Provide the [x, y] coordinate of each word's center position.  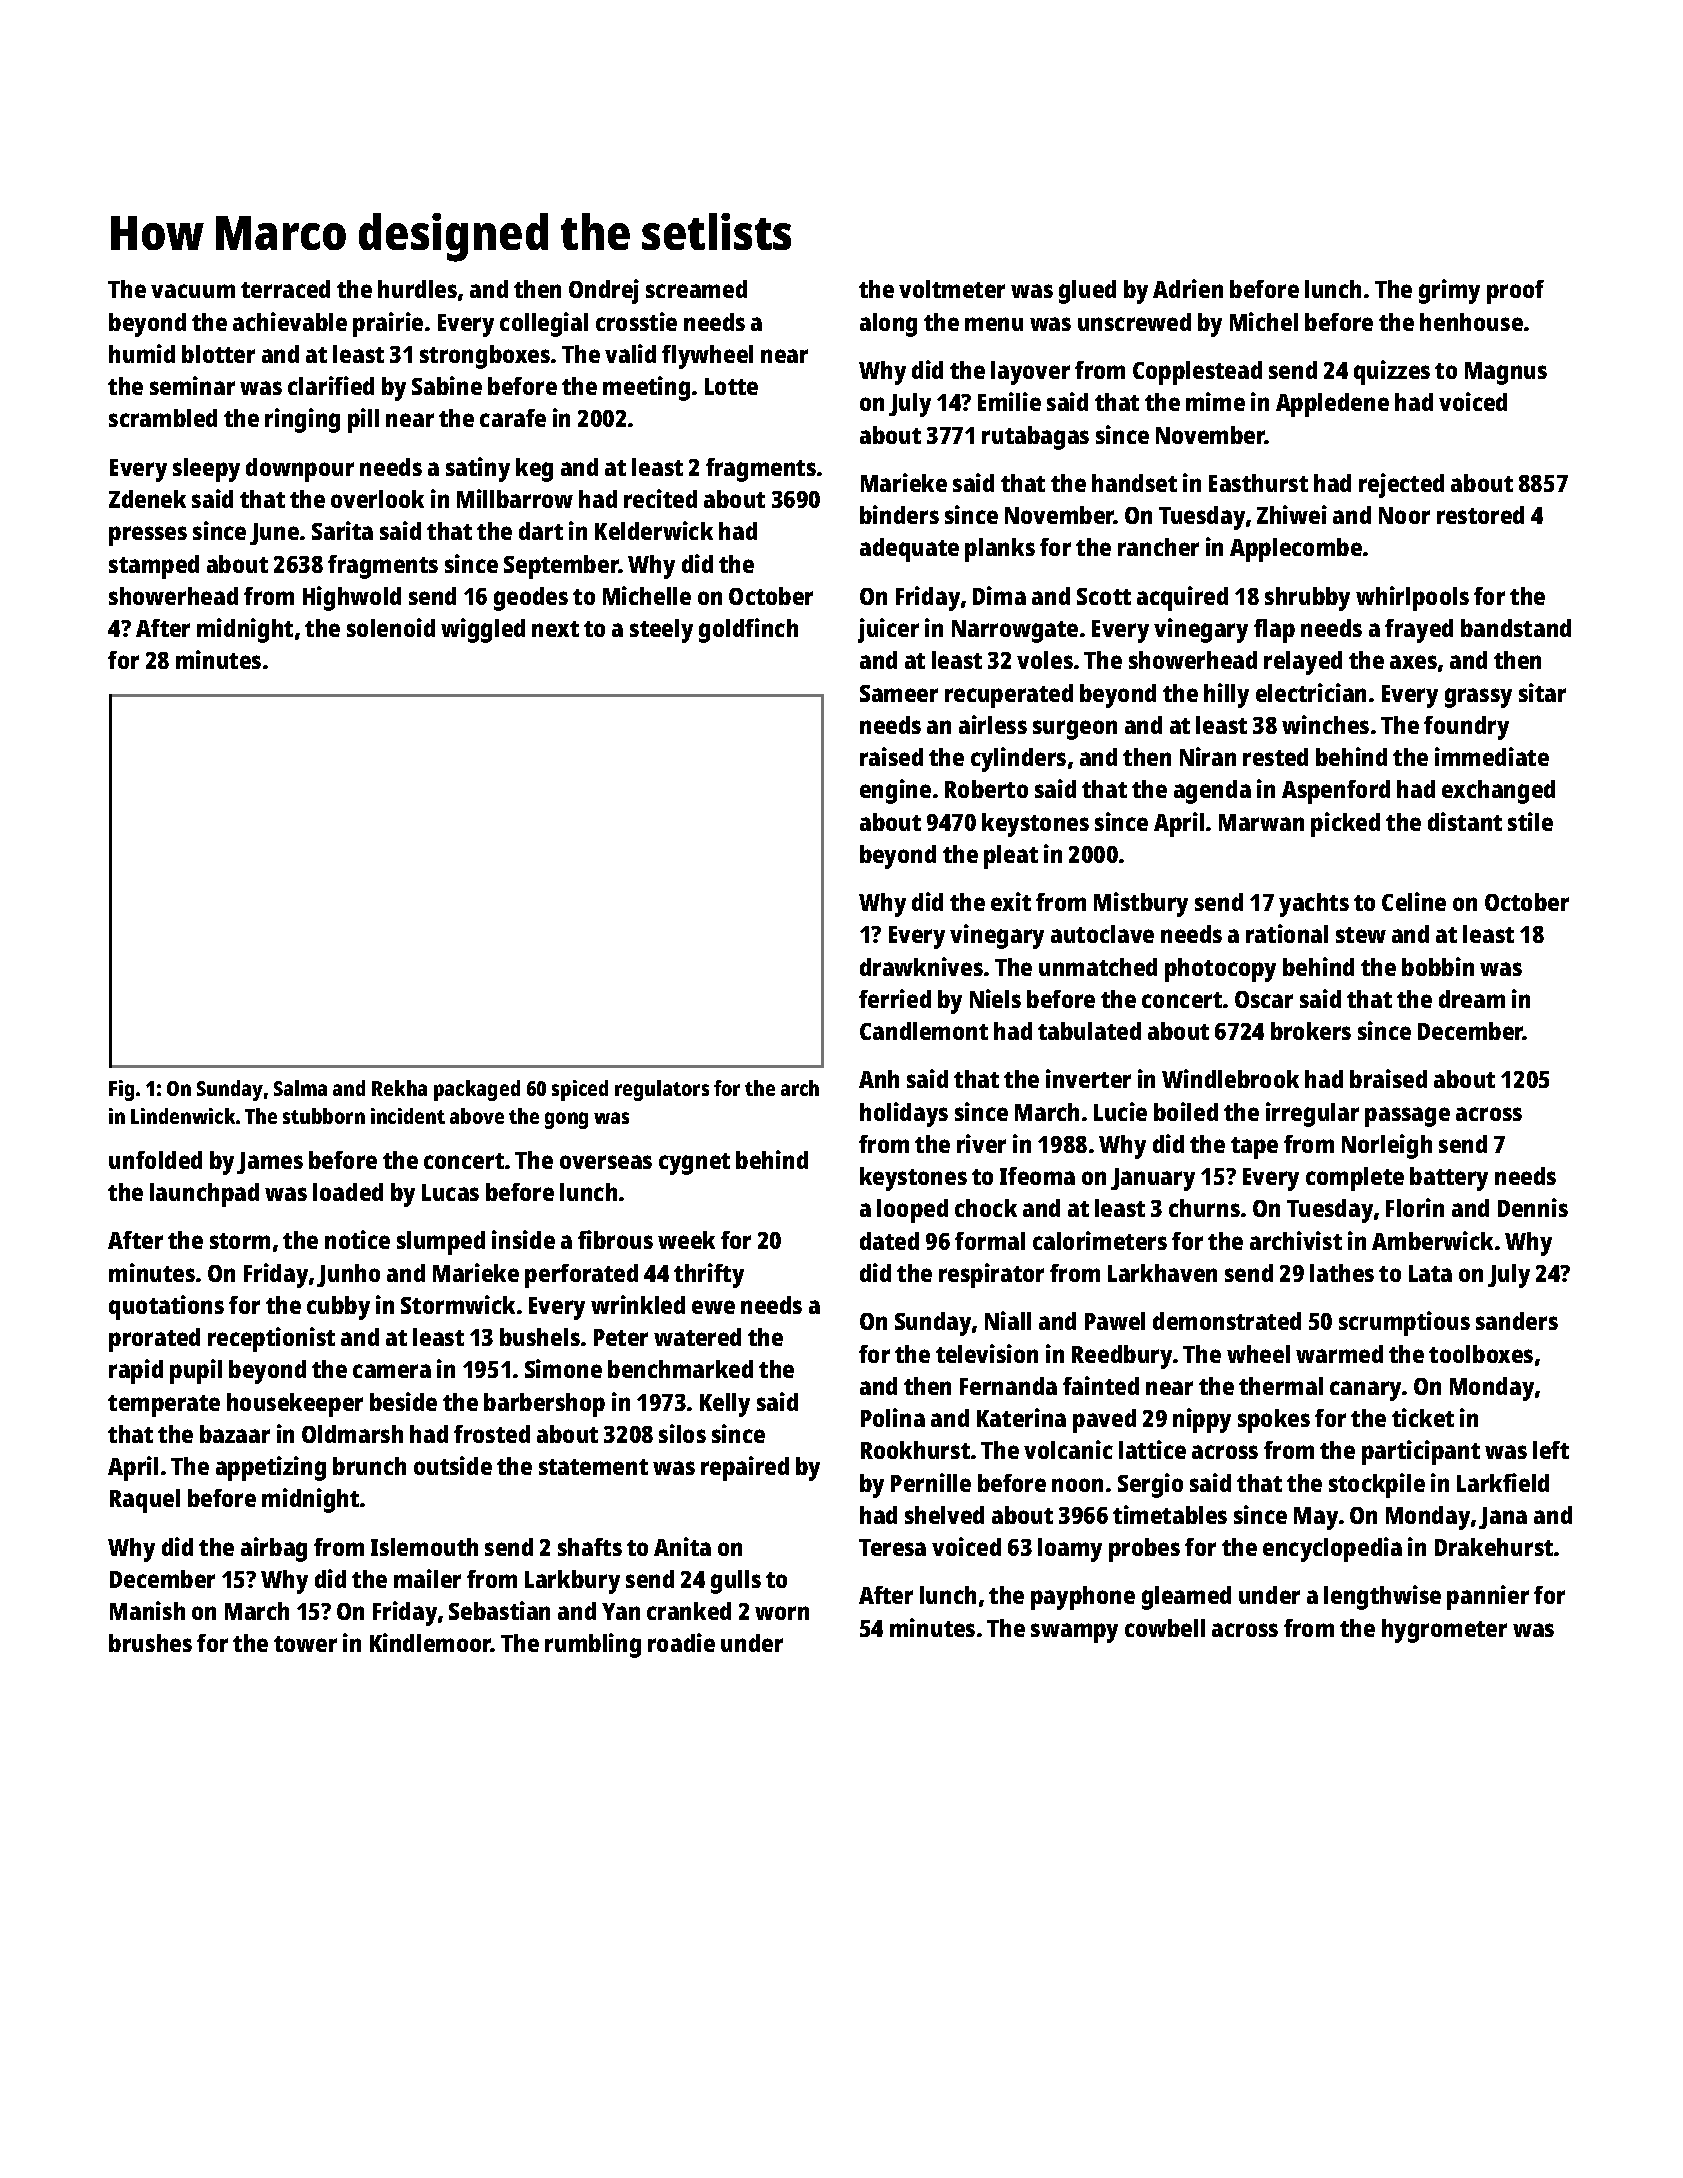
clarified [331, 385]
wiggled [483, 630]
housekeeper [295, 1405]
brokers [1311, 1031]
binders [899, 514]
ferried [895, 998]
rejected [1401, 485]
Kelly [725, 1405]
